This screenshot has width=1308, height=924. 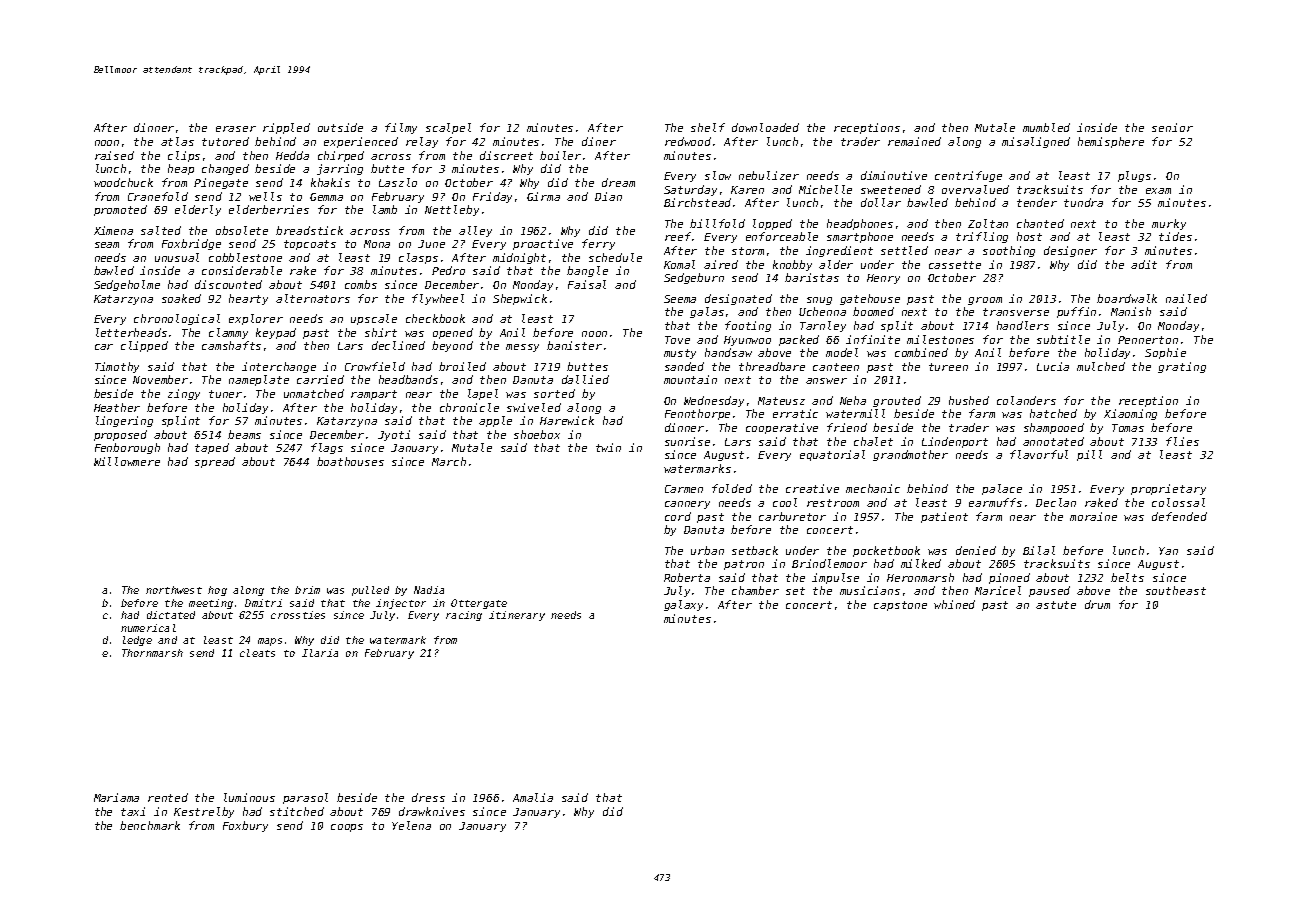 What do you see at coordinates (533, 797) in the screenshot?
I see `Amalia` at bounding box center [533, 797].
